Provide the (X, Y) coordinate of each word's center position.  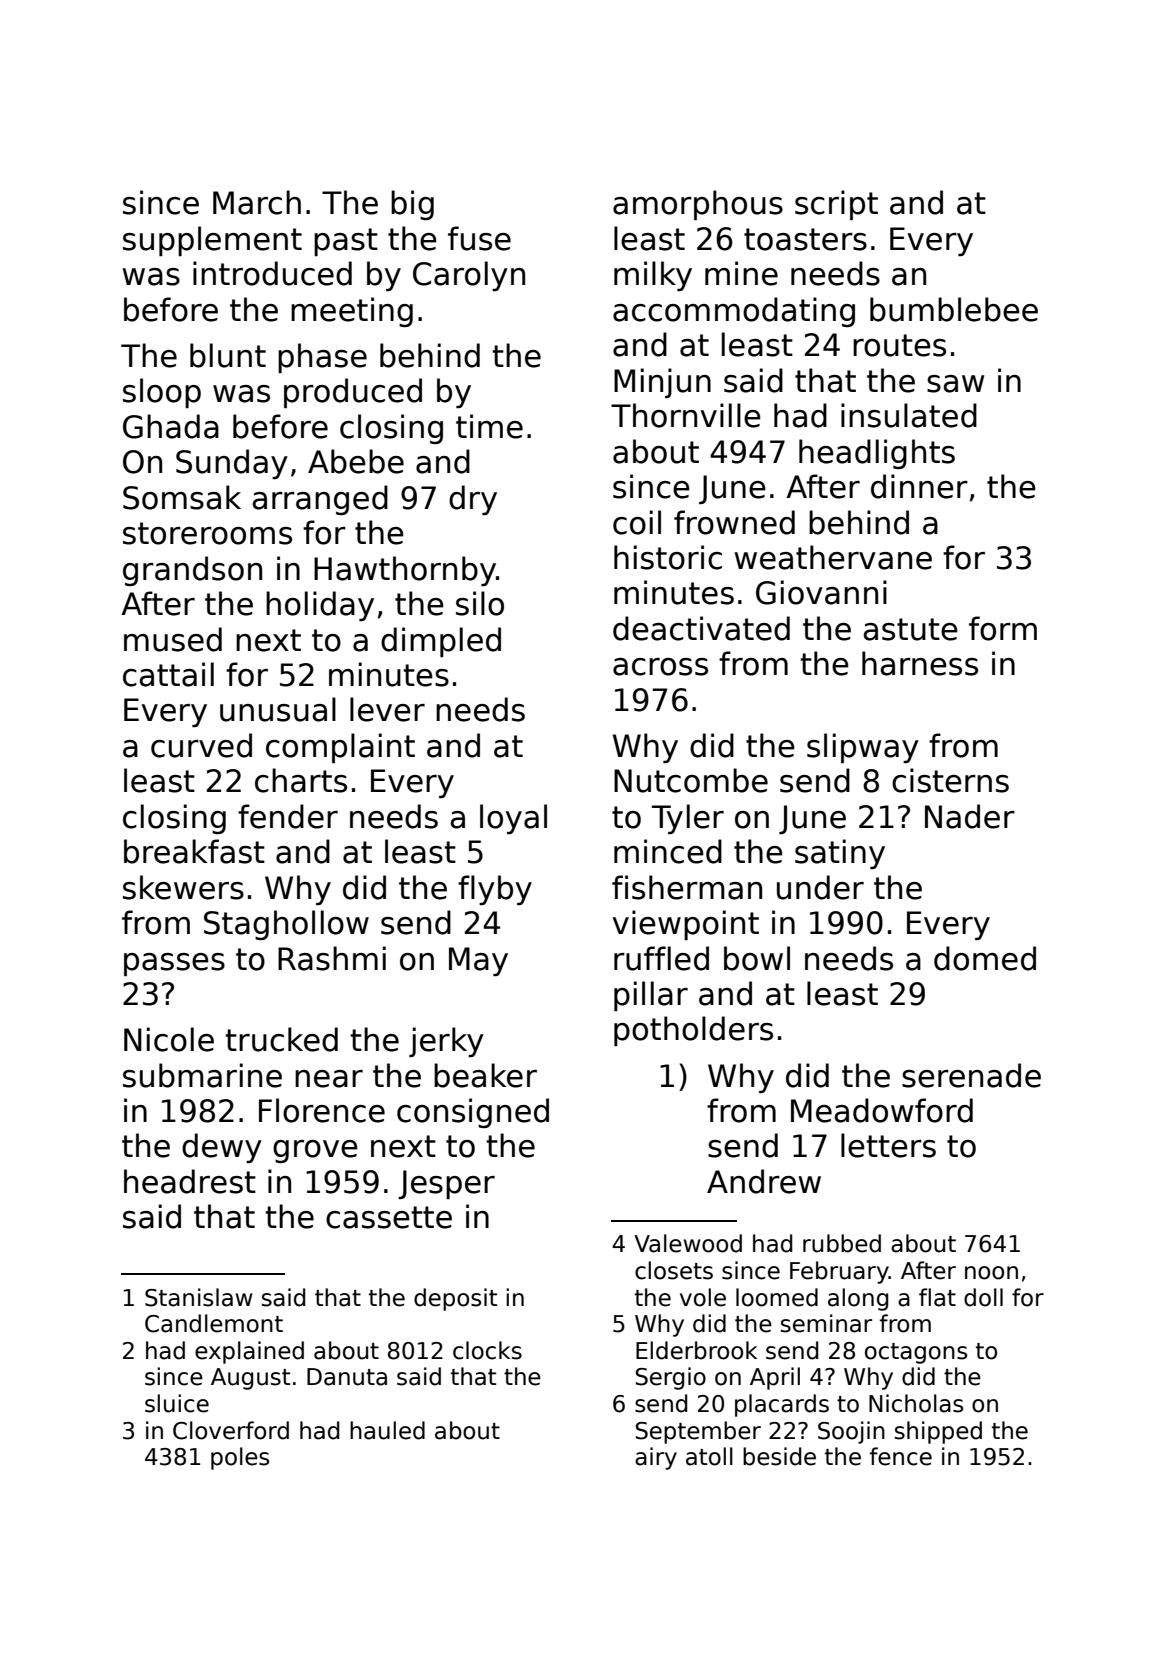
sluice (177, 1403)
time (489, 426)
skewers (183, 887)
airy (656, 1458)
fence (901, 1456)
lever (387, 709)
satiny (840, 854)
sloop (162, 393)
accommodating (734, 312)
